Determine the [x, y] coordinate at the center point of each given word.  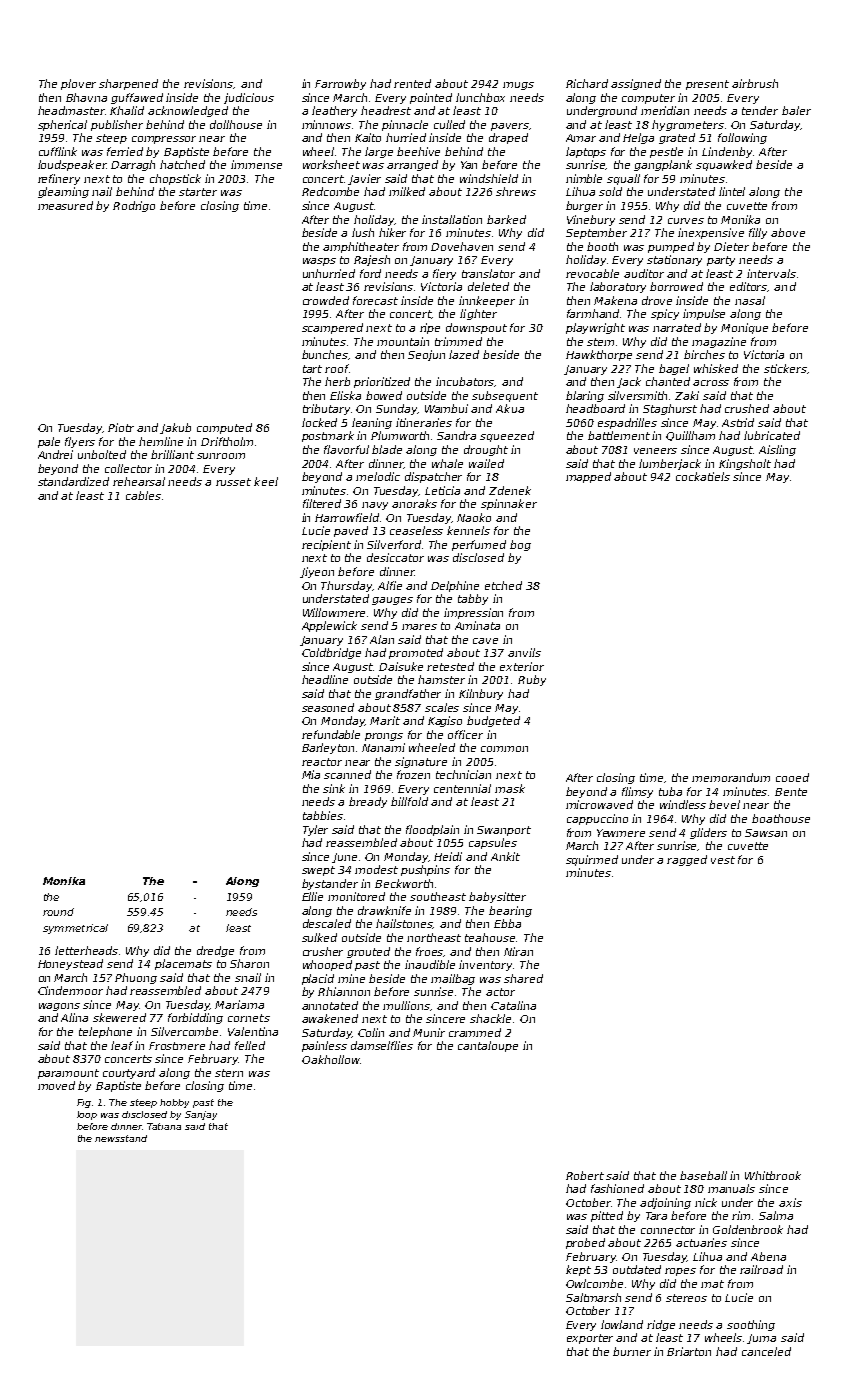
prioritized [382, 382]
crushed [747, 408]
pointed [431, 98]
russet [233, 482]
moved [56, 1085]
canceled [766, 1351]
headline [325, 679]
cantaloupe [488, 1046]
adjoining [665, 1203]
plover [78, 84]
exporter [590, 1339]
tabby [473, 599]
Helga [638, 138]
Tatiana [164, 1126]
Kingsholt [745, 464]
